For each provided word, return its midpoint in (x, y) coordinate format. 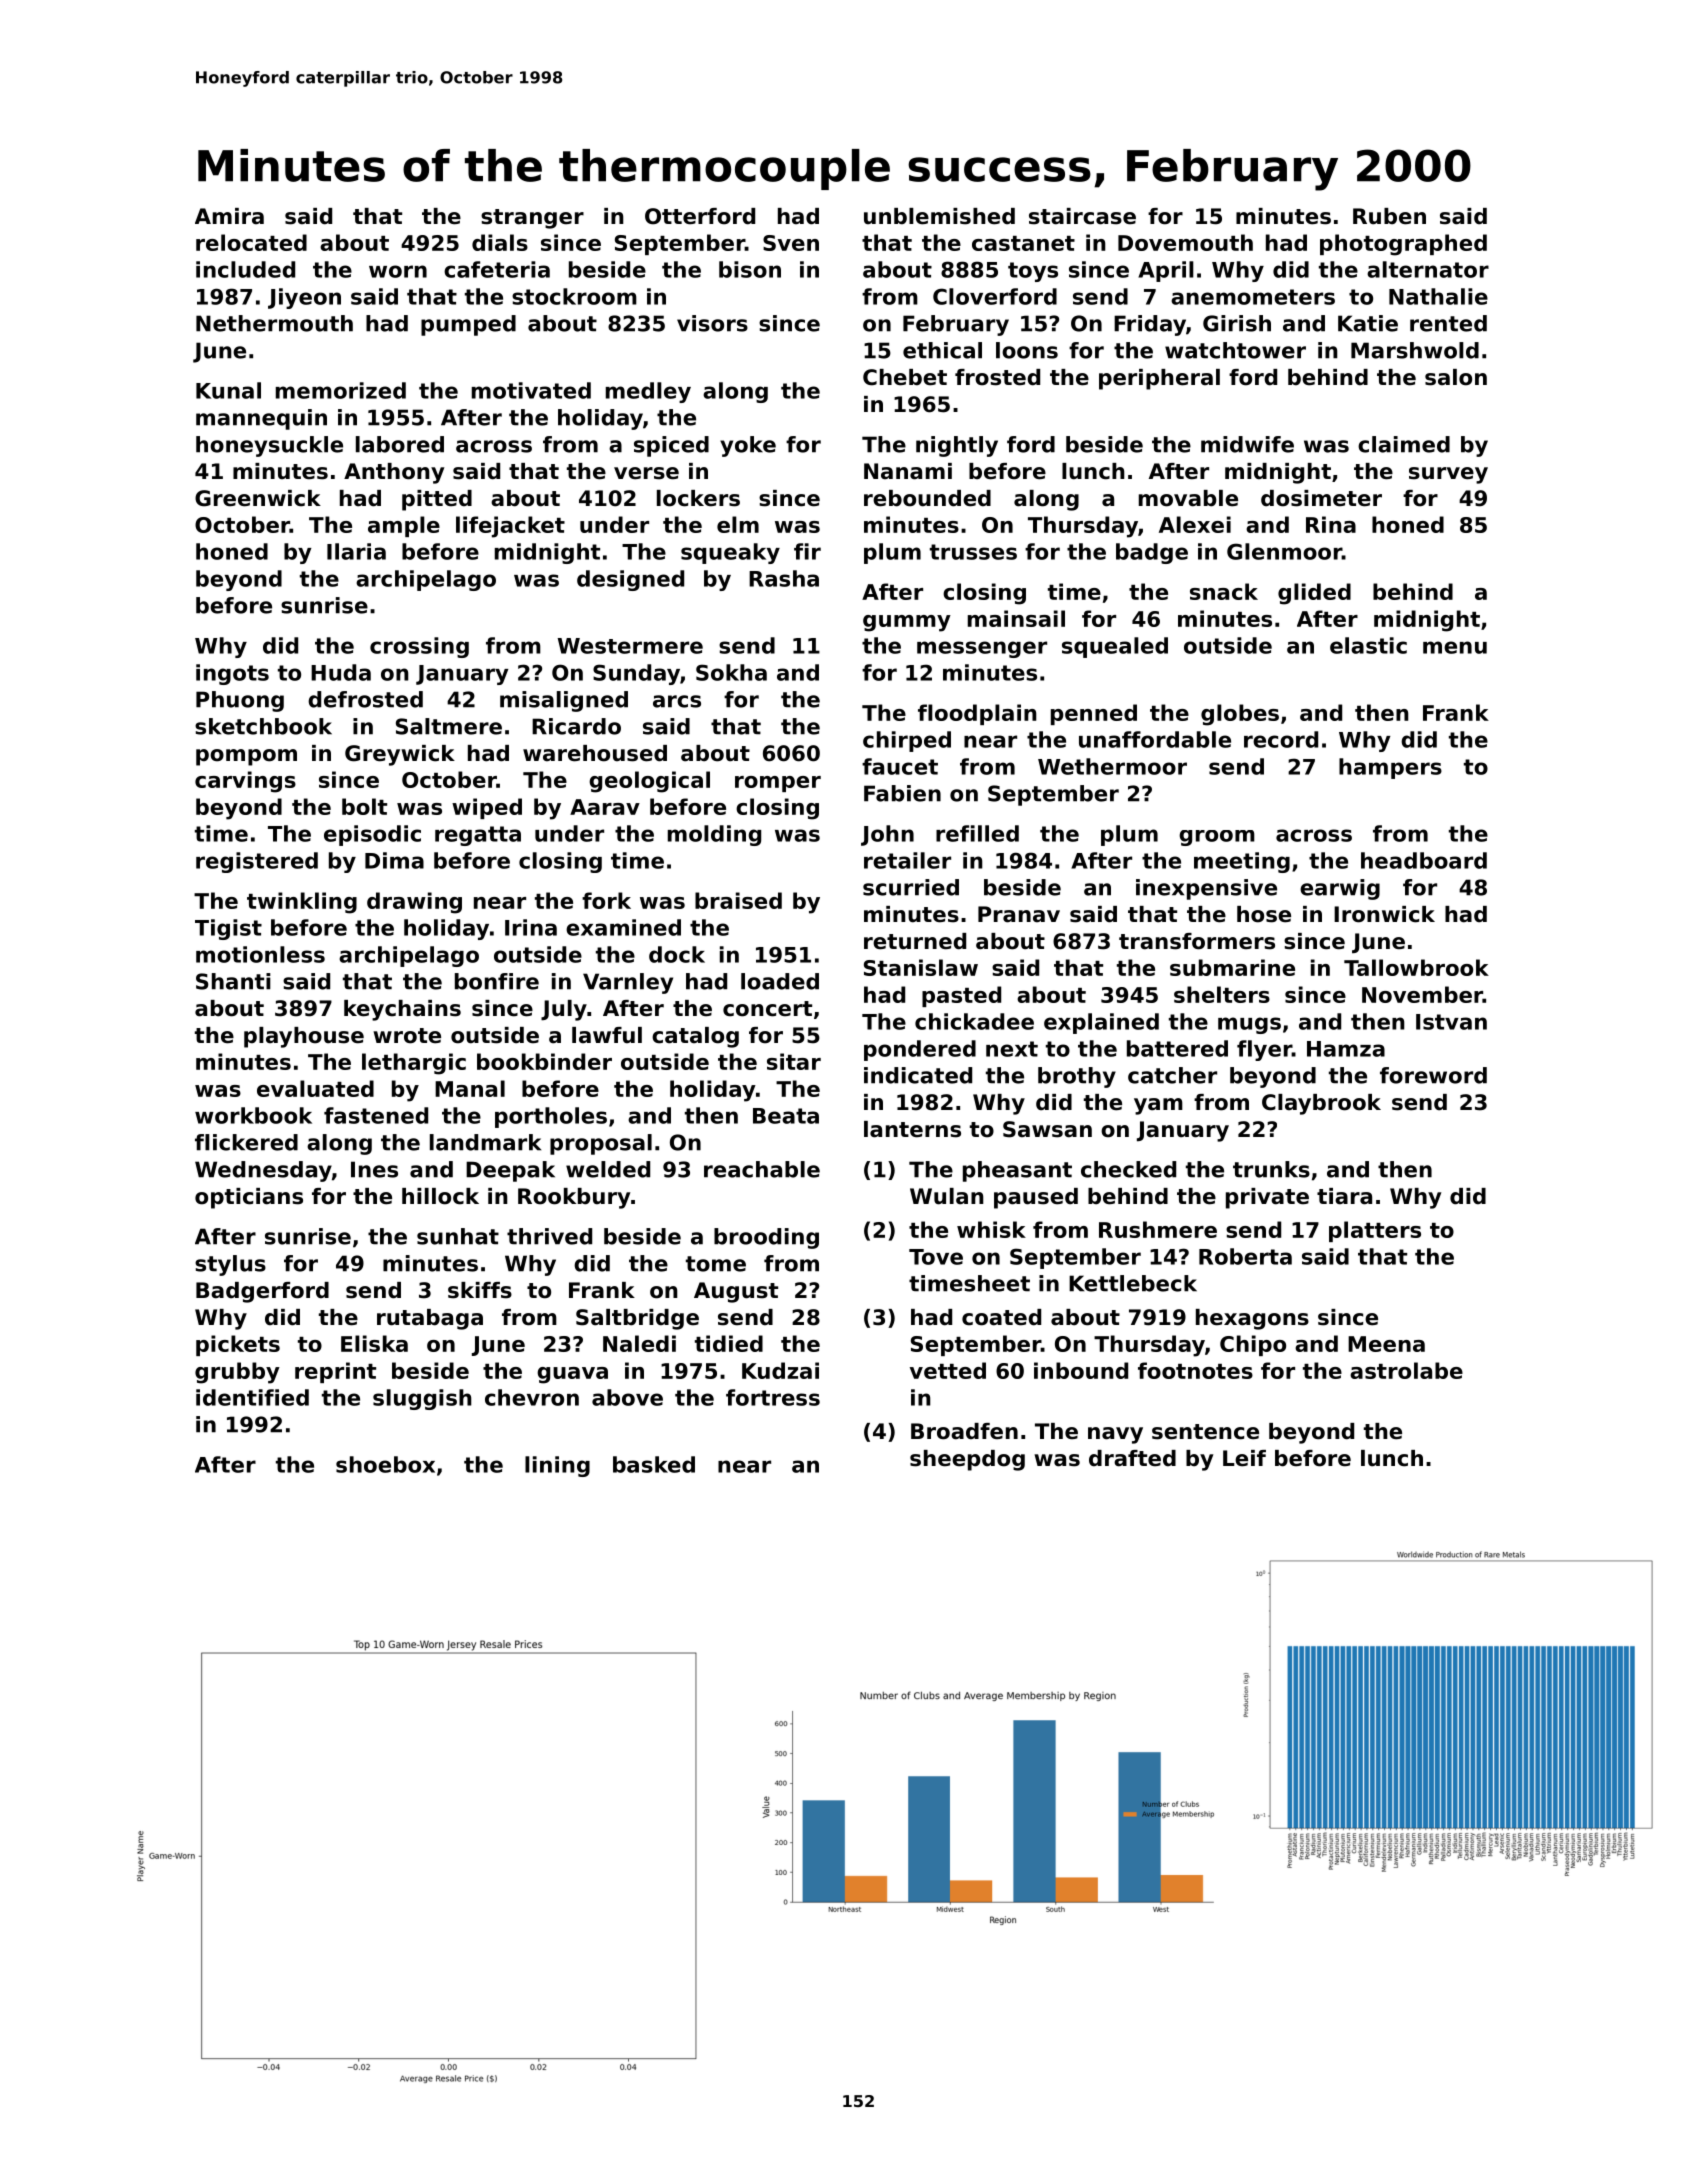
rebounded (927, 498)
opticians (249, 1198)
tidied (729, 1343)
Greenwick (258, 498)
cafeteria (497, 269)
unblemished (939, 216)
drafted (1132, 1458)
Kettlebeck (1133, 1283)
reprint (335, 1372)
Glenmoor (1284, 551)
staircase (1082, 216)
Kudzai (780, 1370)
